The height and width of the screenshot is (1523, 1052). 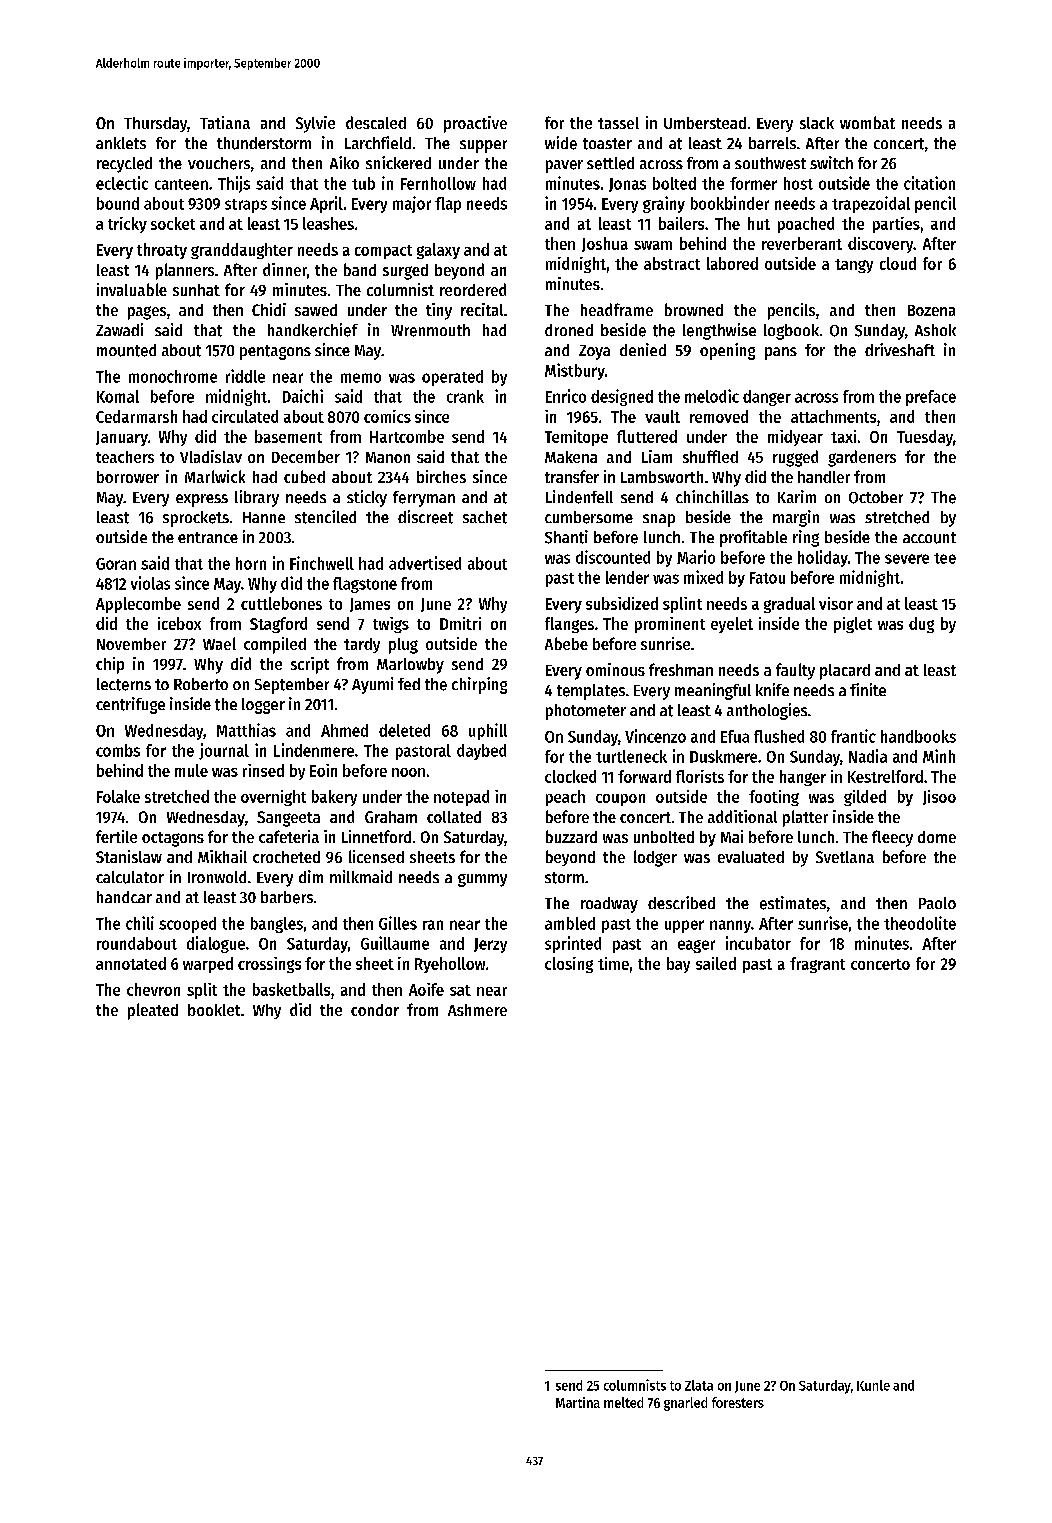 What do you see at coordinates (407, 436) in the screenshot?
I see `Hartcombe` at bounding box center [407, 436].
